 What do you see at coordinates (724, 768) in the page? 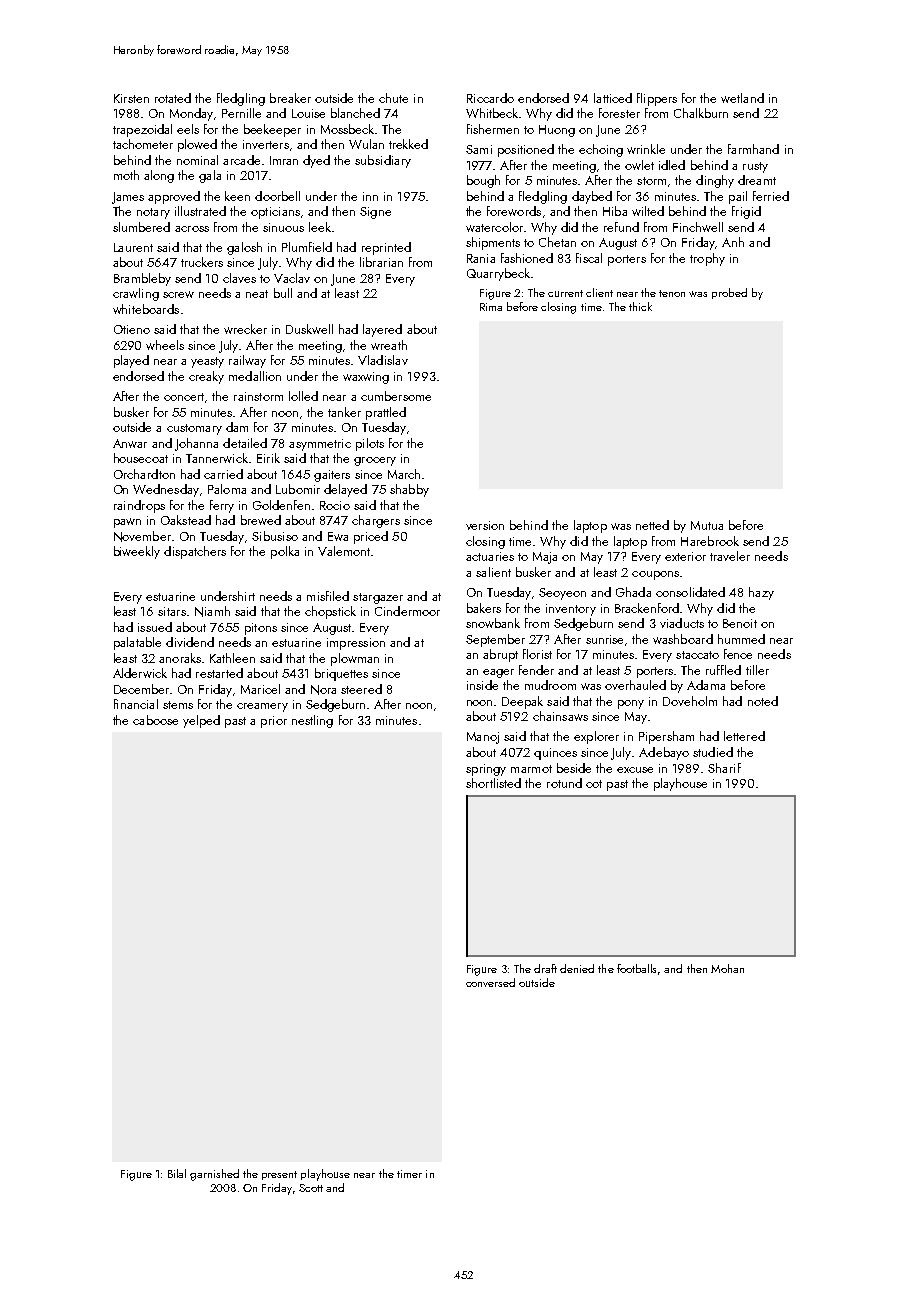
I see `Sharif` at bounding box center [724, 768].
